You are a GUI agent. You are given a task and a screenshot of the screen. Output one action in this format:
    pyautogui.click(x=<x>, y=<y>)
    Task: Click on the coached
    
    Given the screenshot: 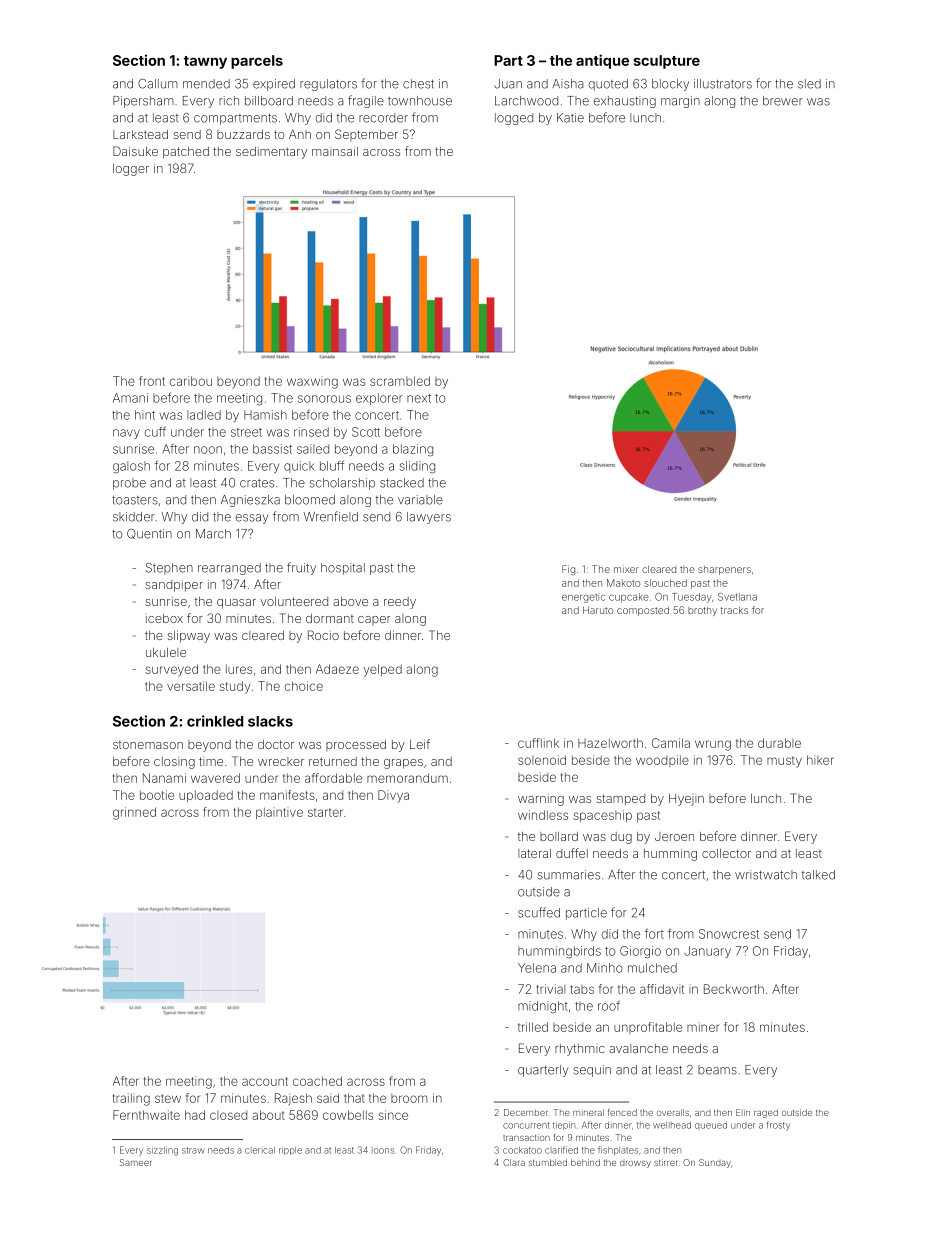 What is the action you would take?
    pyautogui.click(x=317, y=1081)
